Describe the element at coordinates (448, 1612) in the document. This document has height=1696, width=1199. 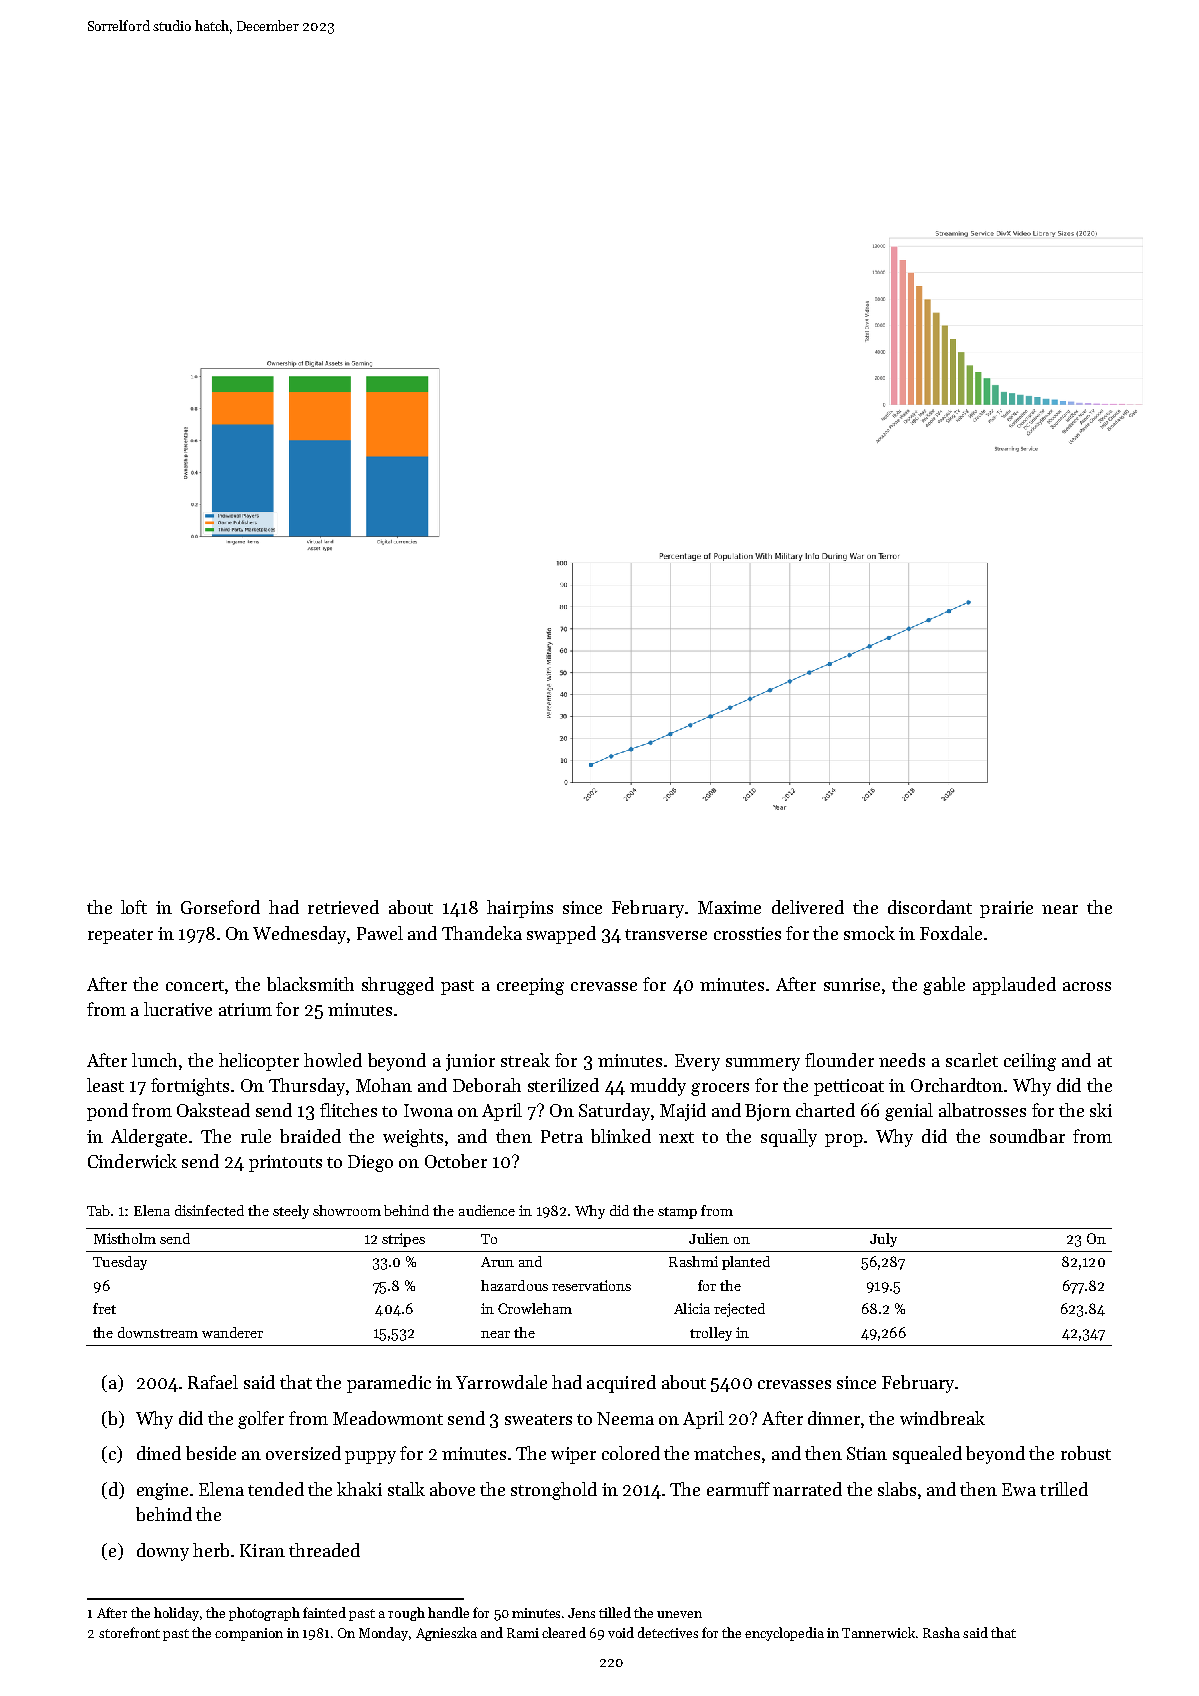
I see `handle` at that location.
